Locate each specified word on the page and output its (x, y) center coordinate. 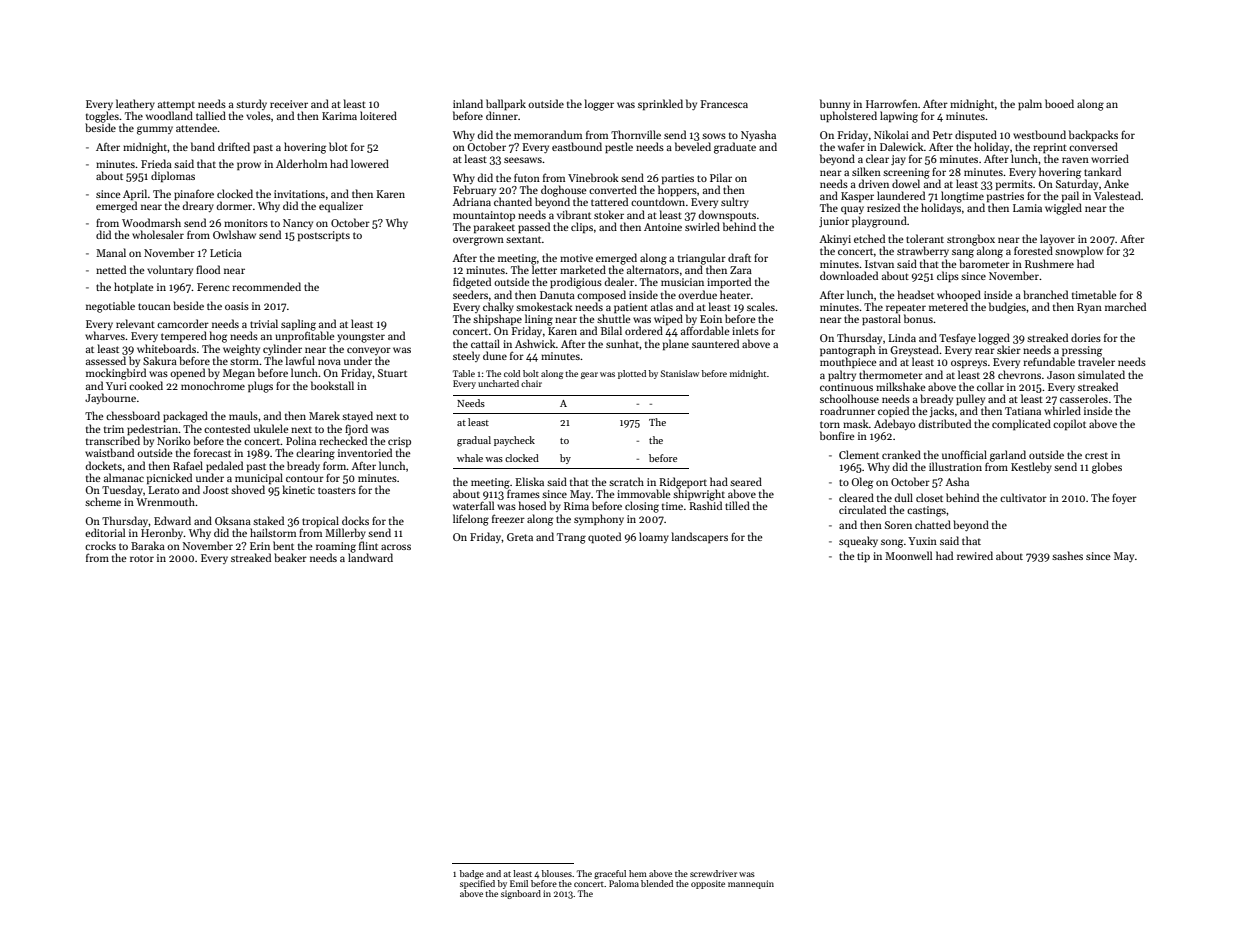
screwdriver (713, 873)
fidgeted (472, 283)
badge (472, 874)
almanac (124, 477)
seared (746, 481)
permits (1014, 185)
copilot (1069, 424)
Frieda (156, 163)
